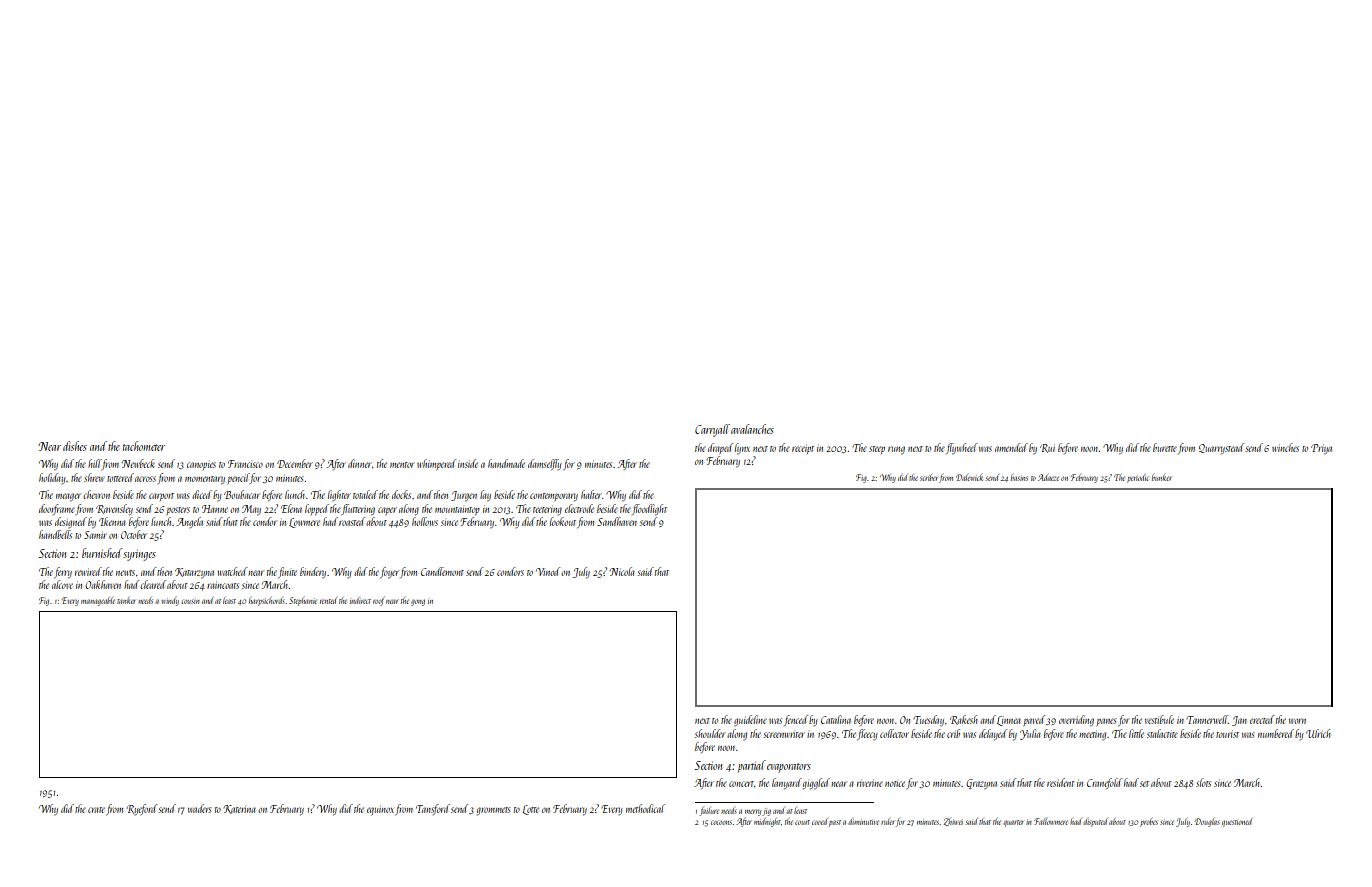  Describe the element at coordinates (1162, 477) in the page. I see `bunker` at that location.
